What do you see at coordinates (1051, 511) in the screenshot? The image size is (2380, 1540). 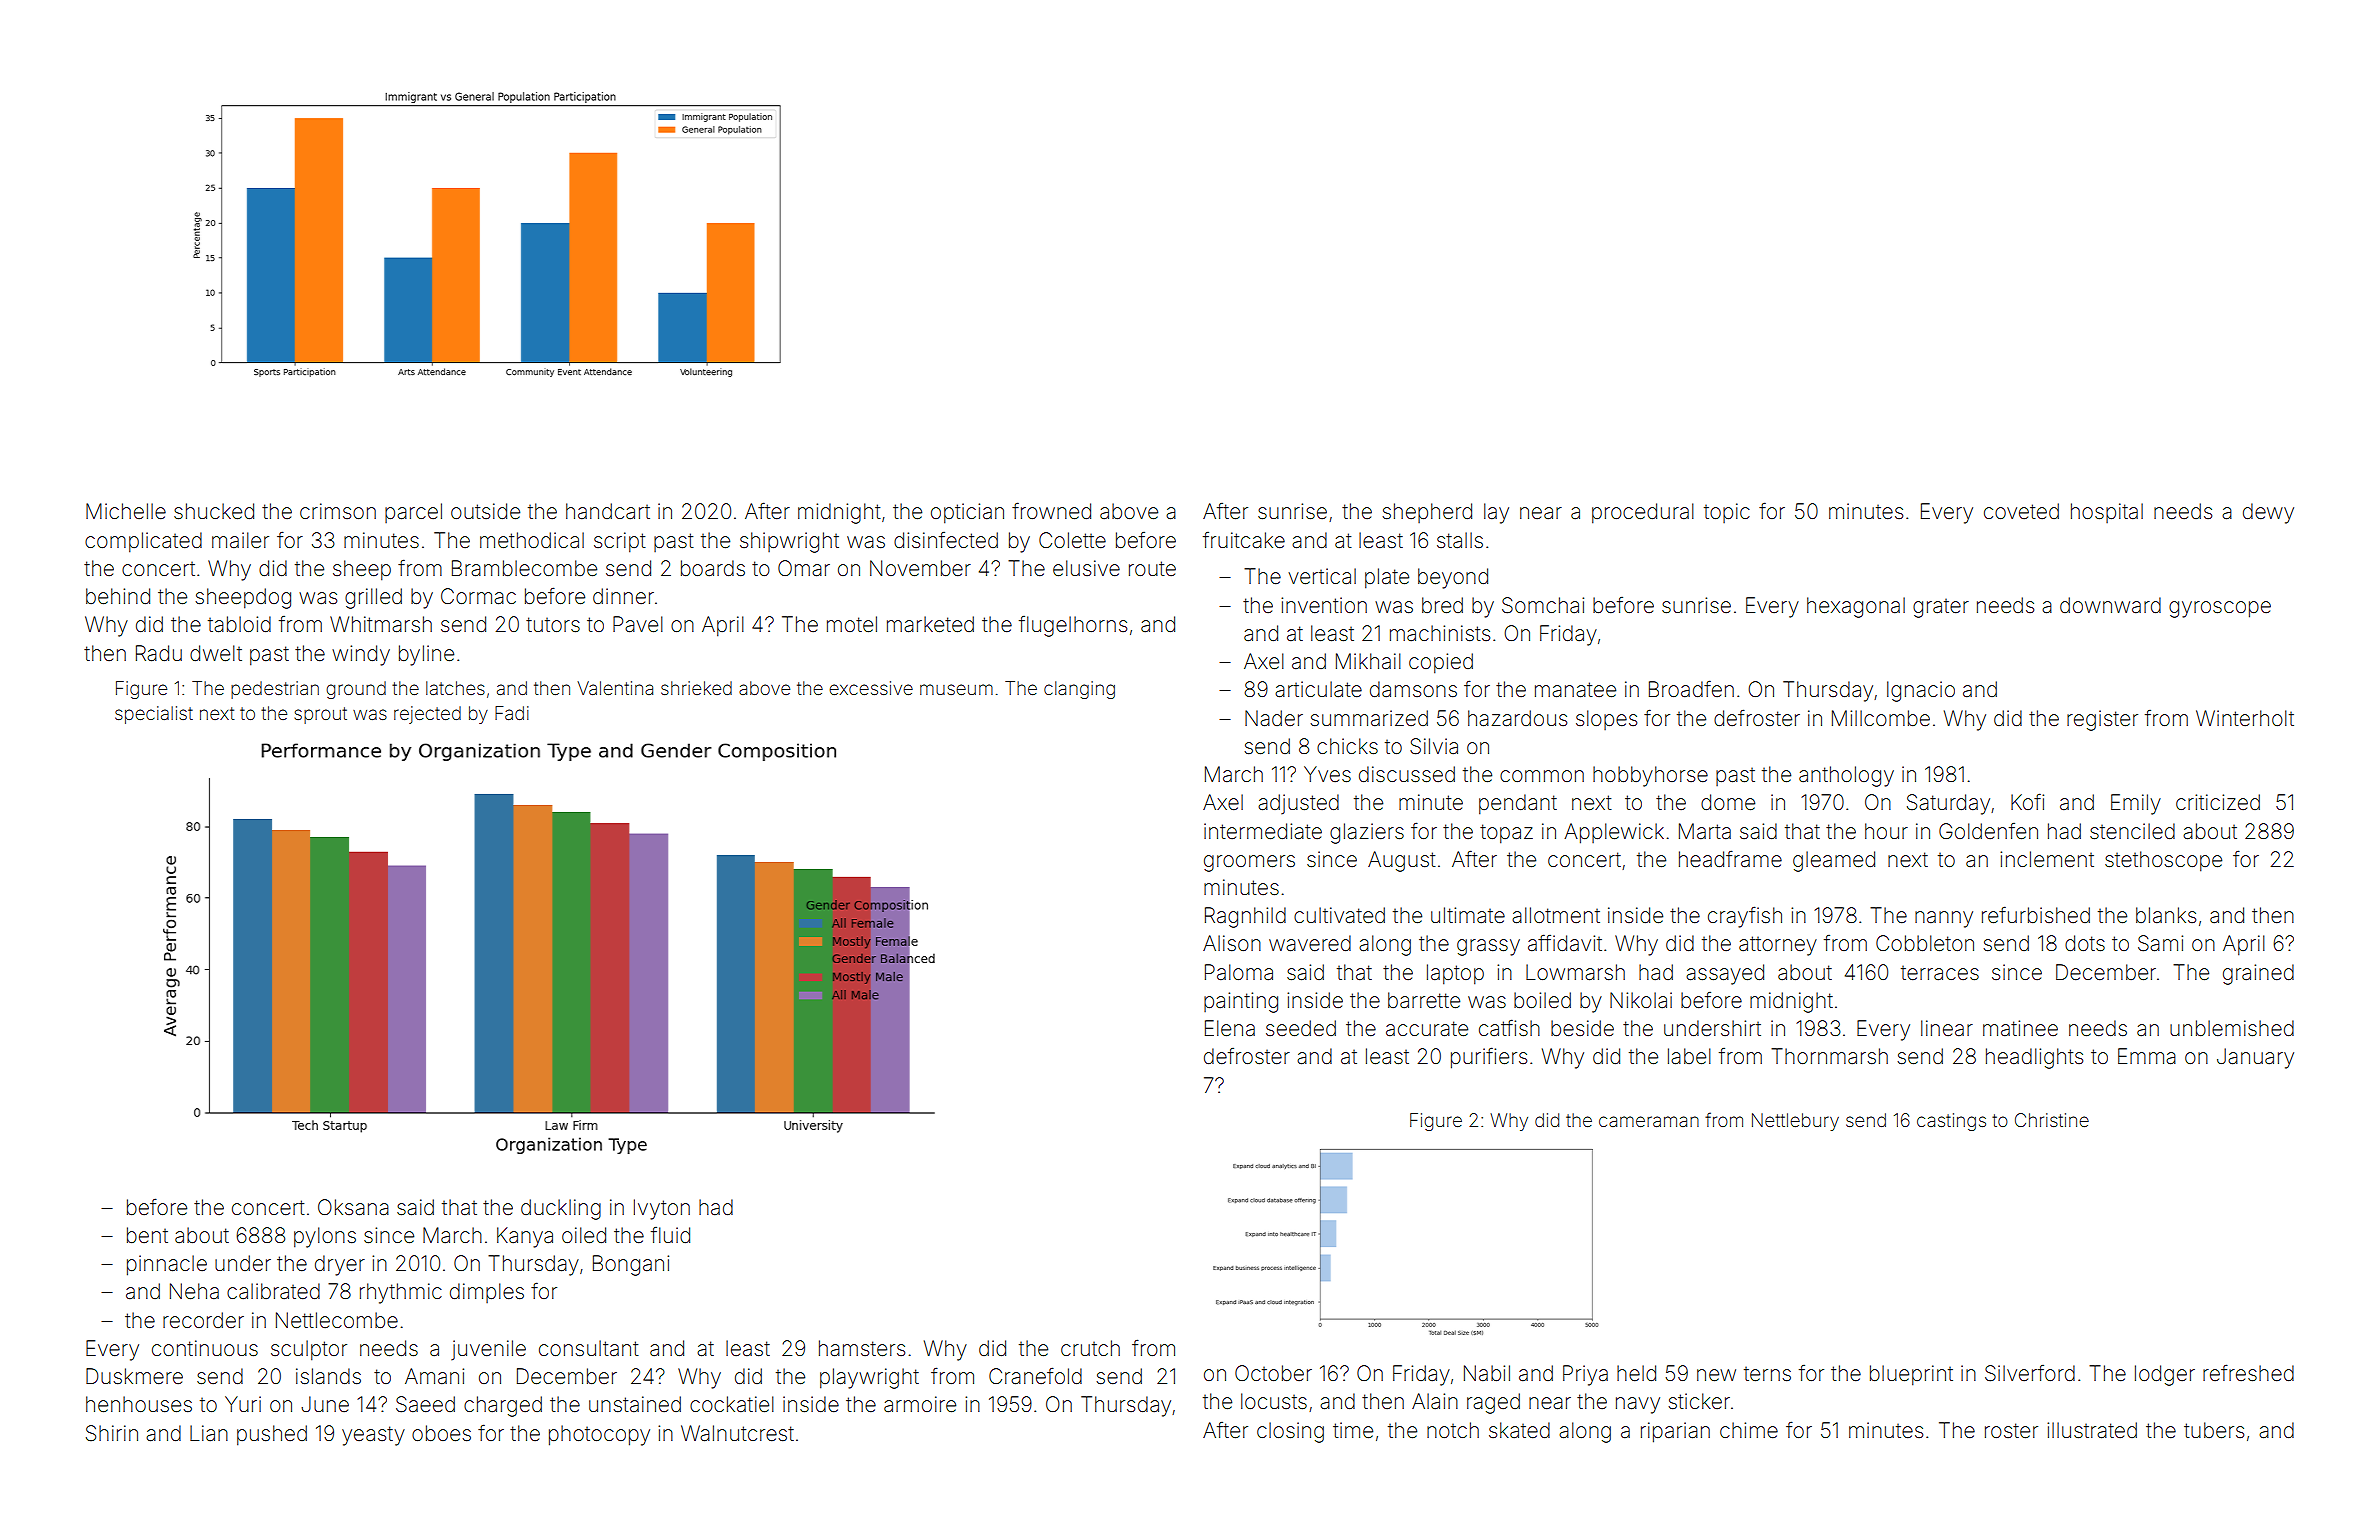 I see `frowned` at bounding box center [1051, 511].
